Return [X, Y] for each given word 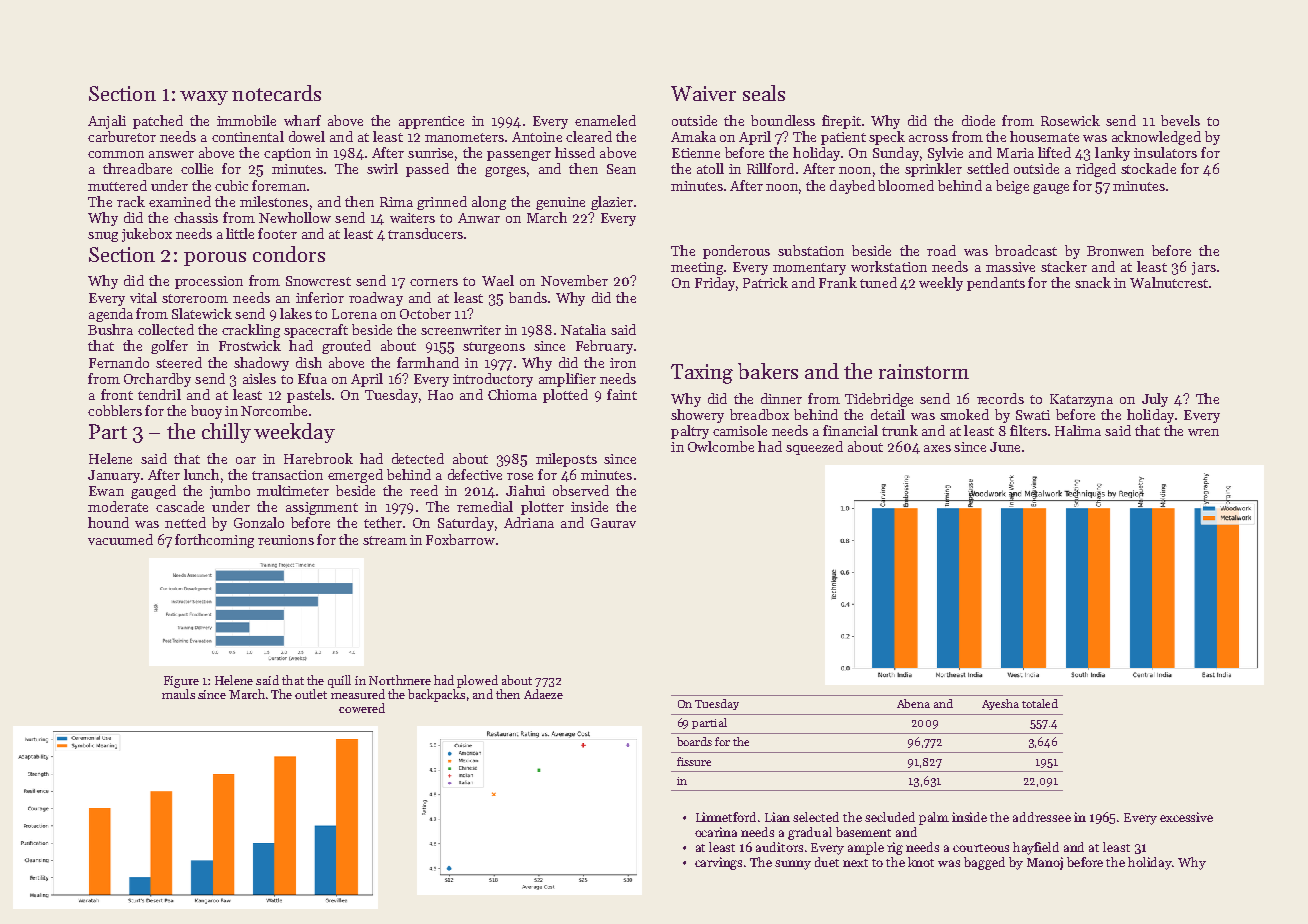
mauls [178, 694]
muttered [117, 185]
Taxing [702, 374]
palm [934, 818]
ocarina [716, 832]
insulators [1165, 152]
